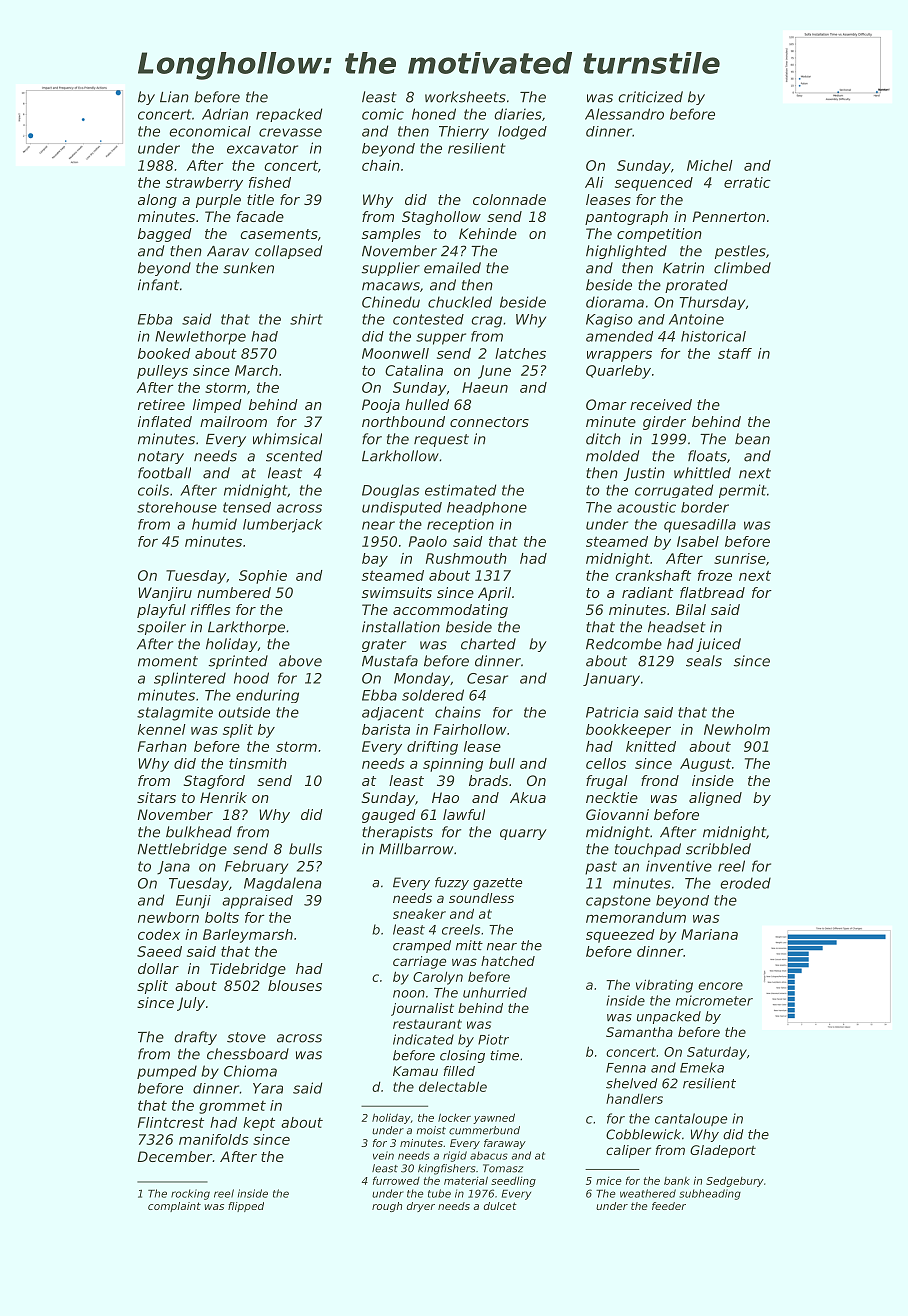 The height and width of the screenshot is (1316, 908). Describe the element at coordinates (702, 1067) in the screenshot. I see `Emeka` at that location.
